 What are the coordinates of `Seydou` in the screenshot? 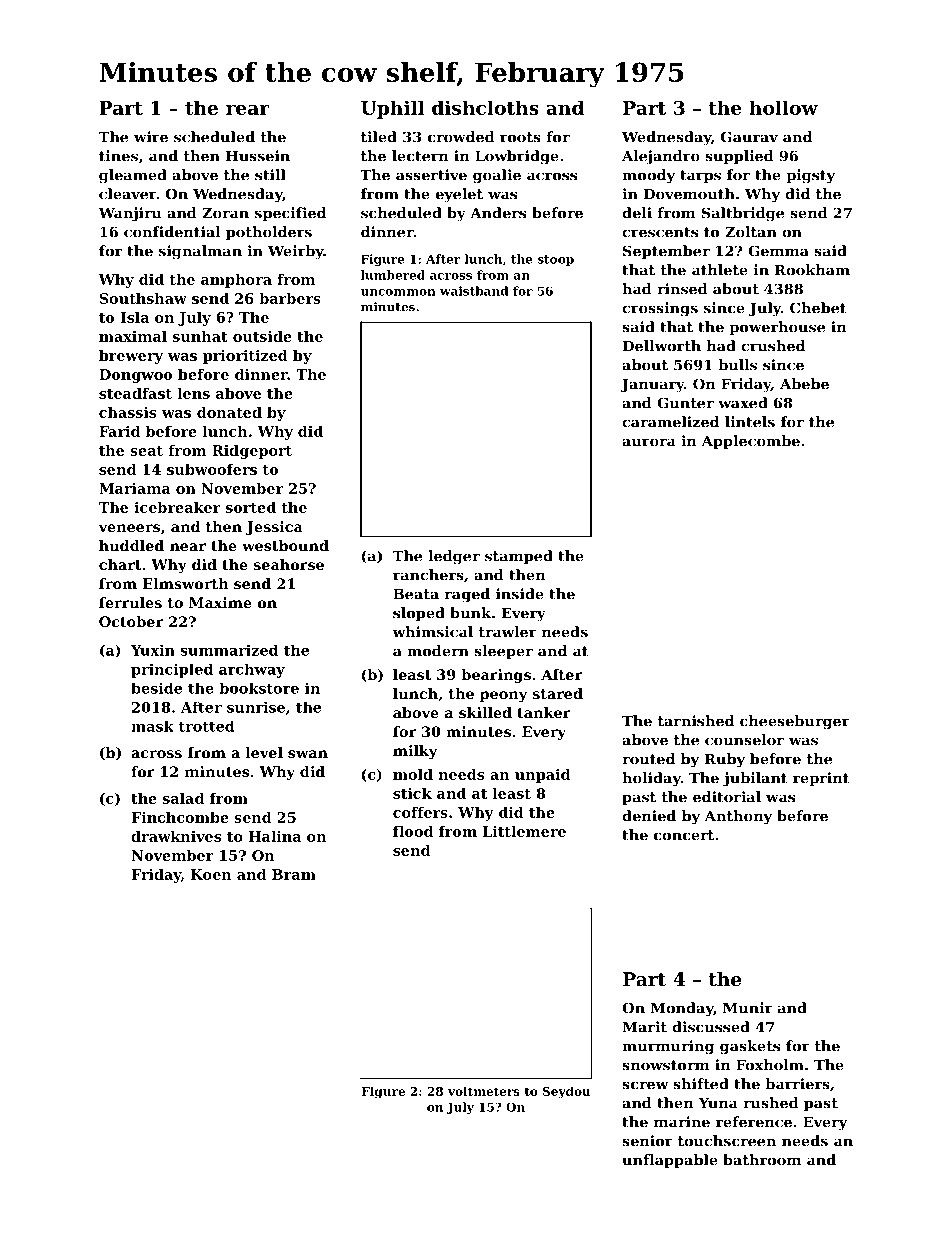 It's located at (567, 1092).
